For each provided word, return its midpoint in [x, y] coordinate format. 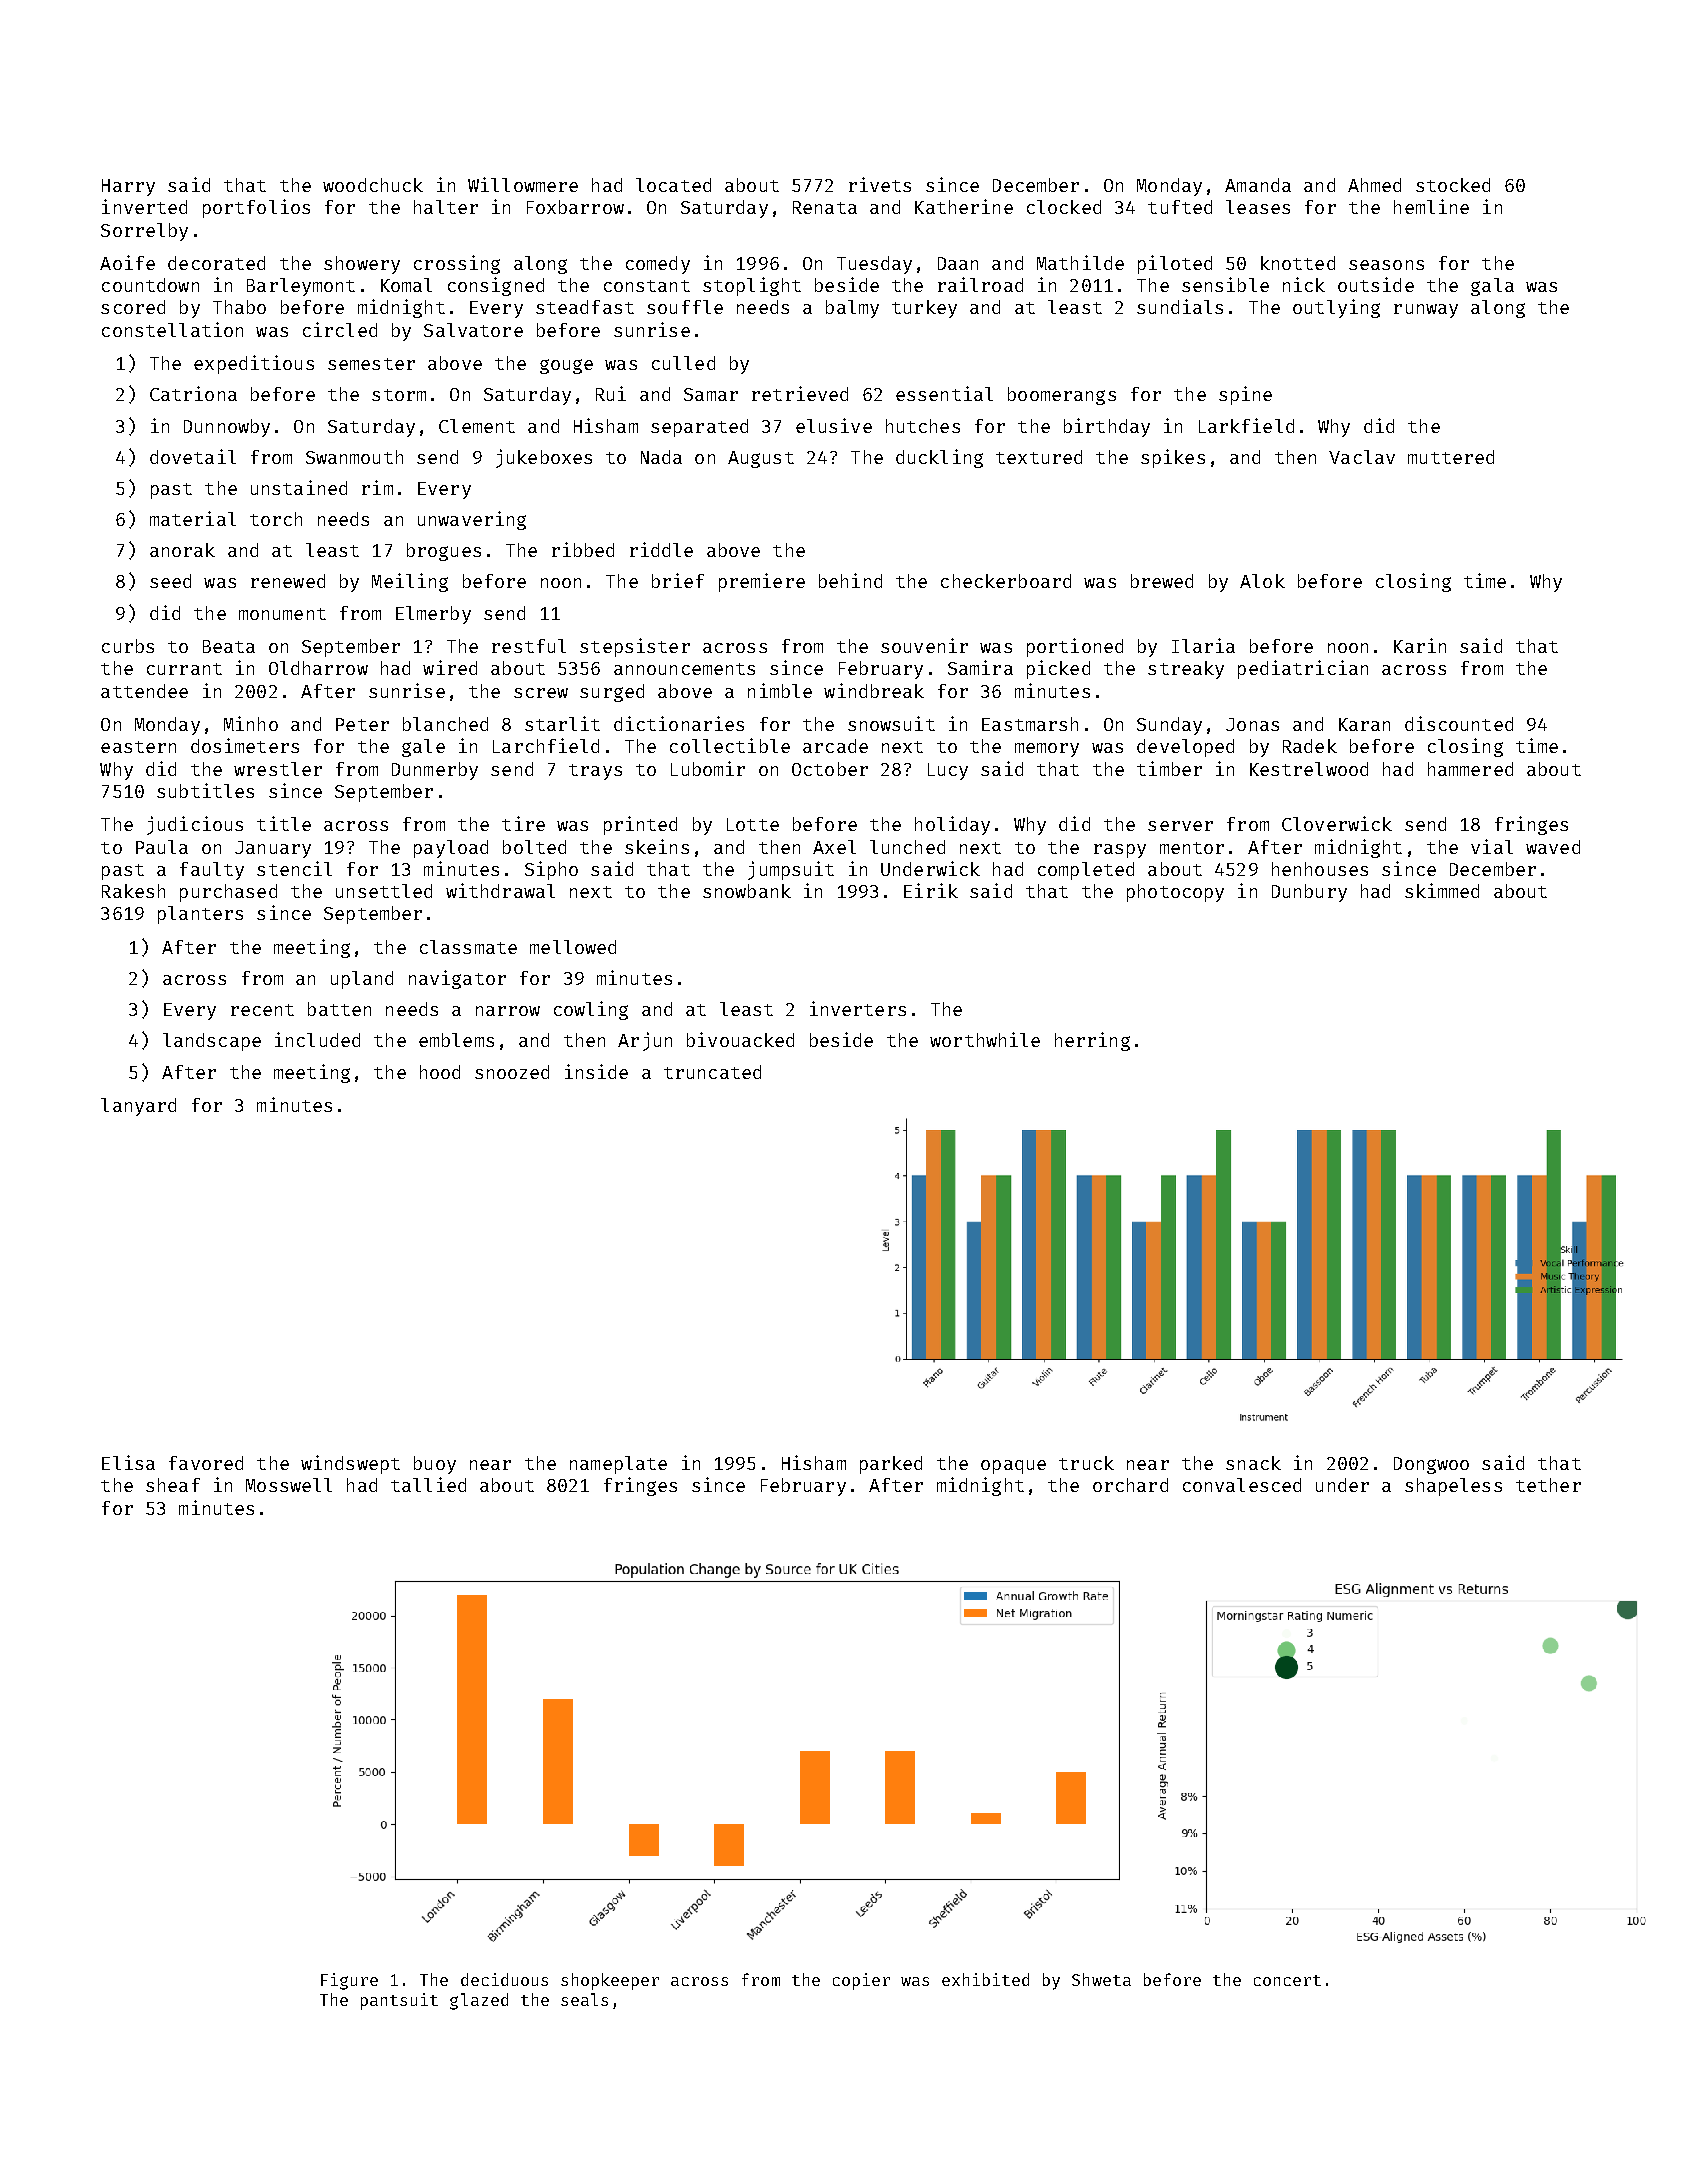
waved [1553, 847]
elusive [834, 425]
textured [1039, 457]
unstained [299, 487]
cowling [591, 1010]
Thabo [239, 307]
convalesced [1242, 1485]
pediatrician [1303, 669]
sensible [1225, 284]
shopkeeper [610, 1981]
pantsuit [399, 2001]
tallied [428, 1484]
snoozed [512, 1072]
